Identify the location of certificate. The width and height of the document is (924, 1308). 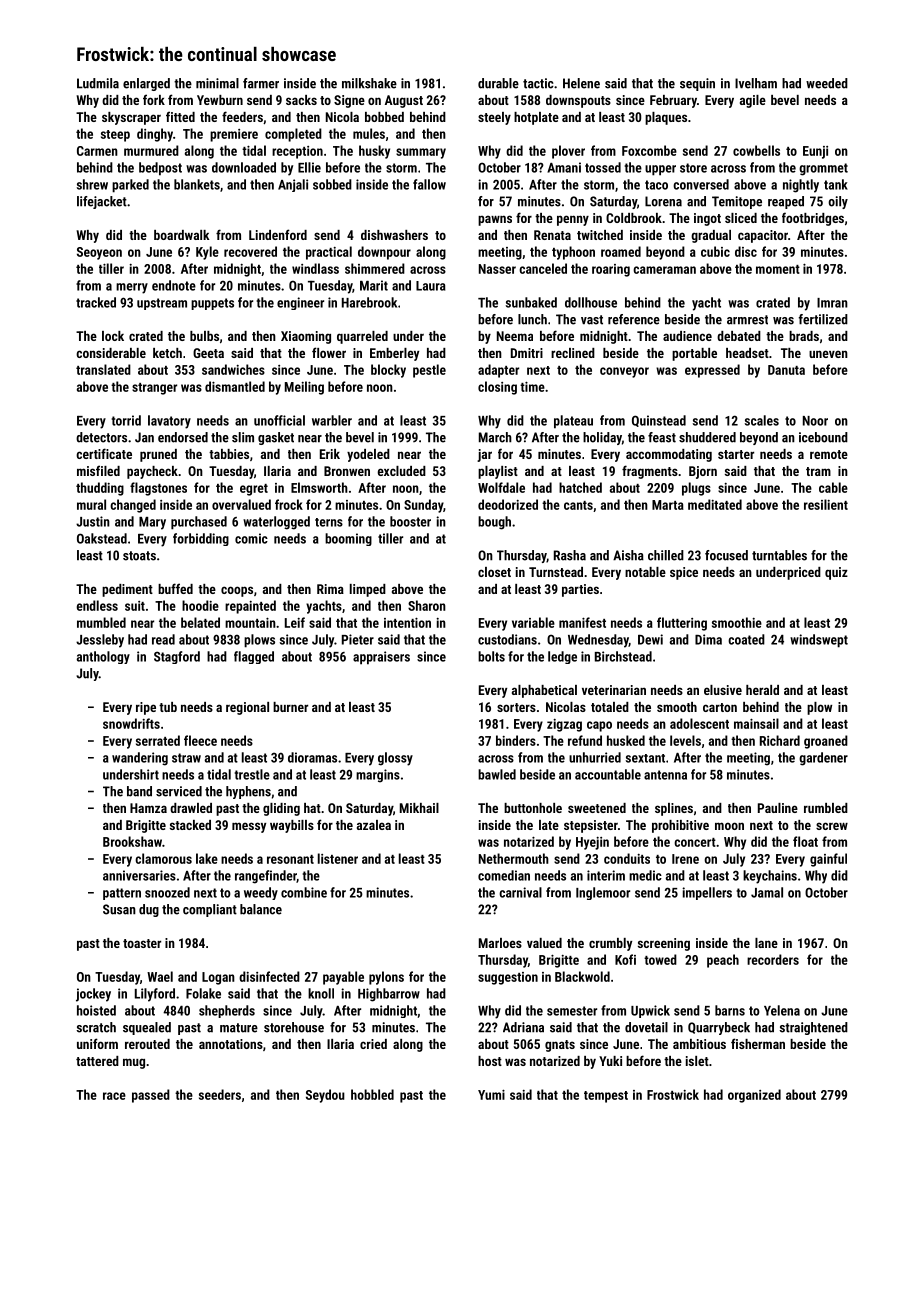
(104, 453).
